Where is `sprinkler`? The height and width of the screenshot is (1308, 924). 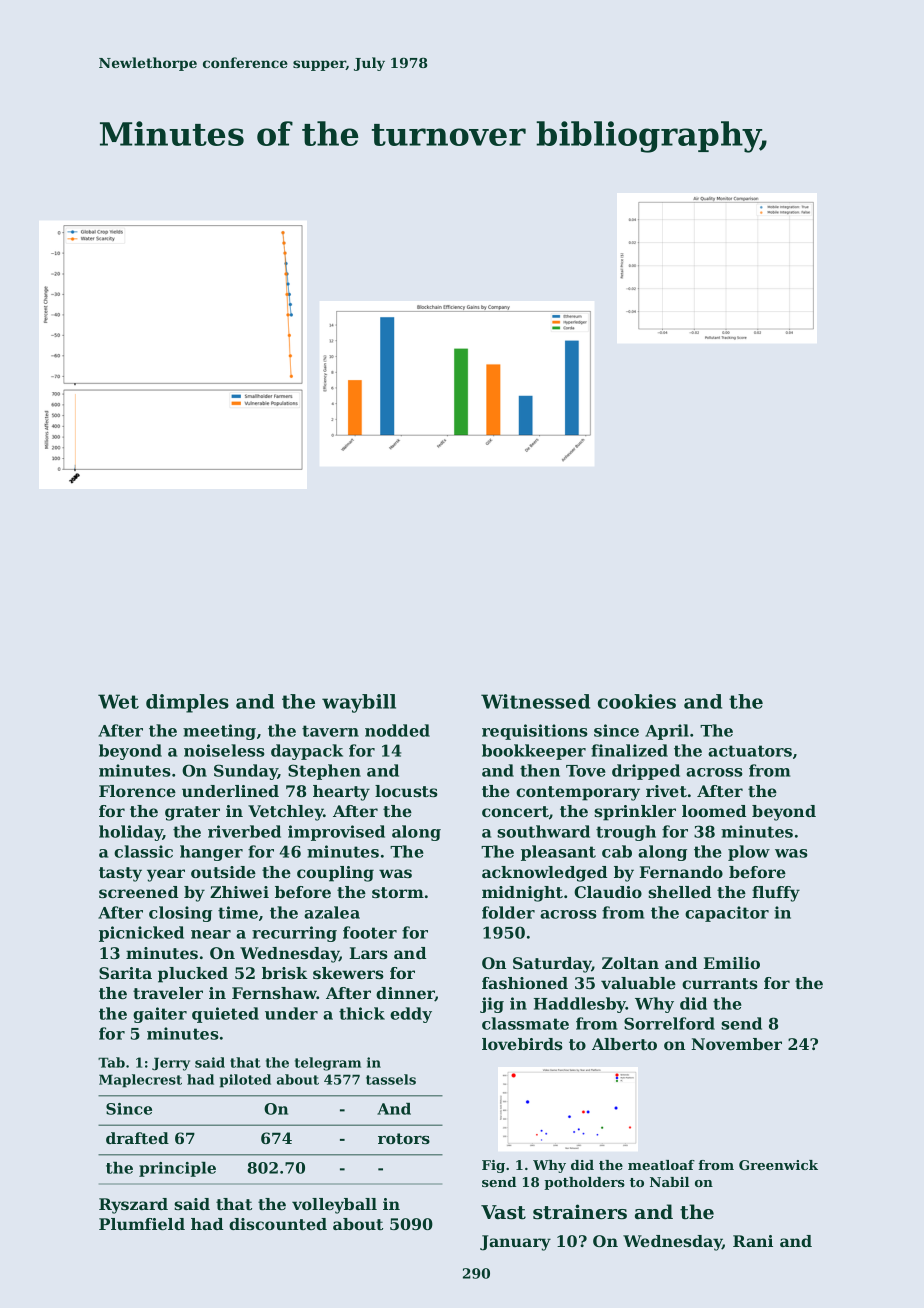 sprinkler is located at coordinates (635, 813).
